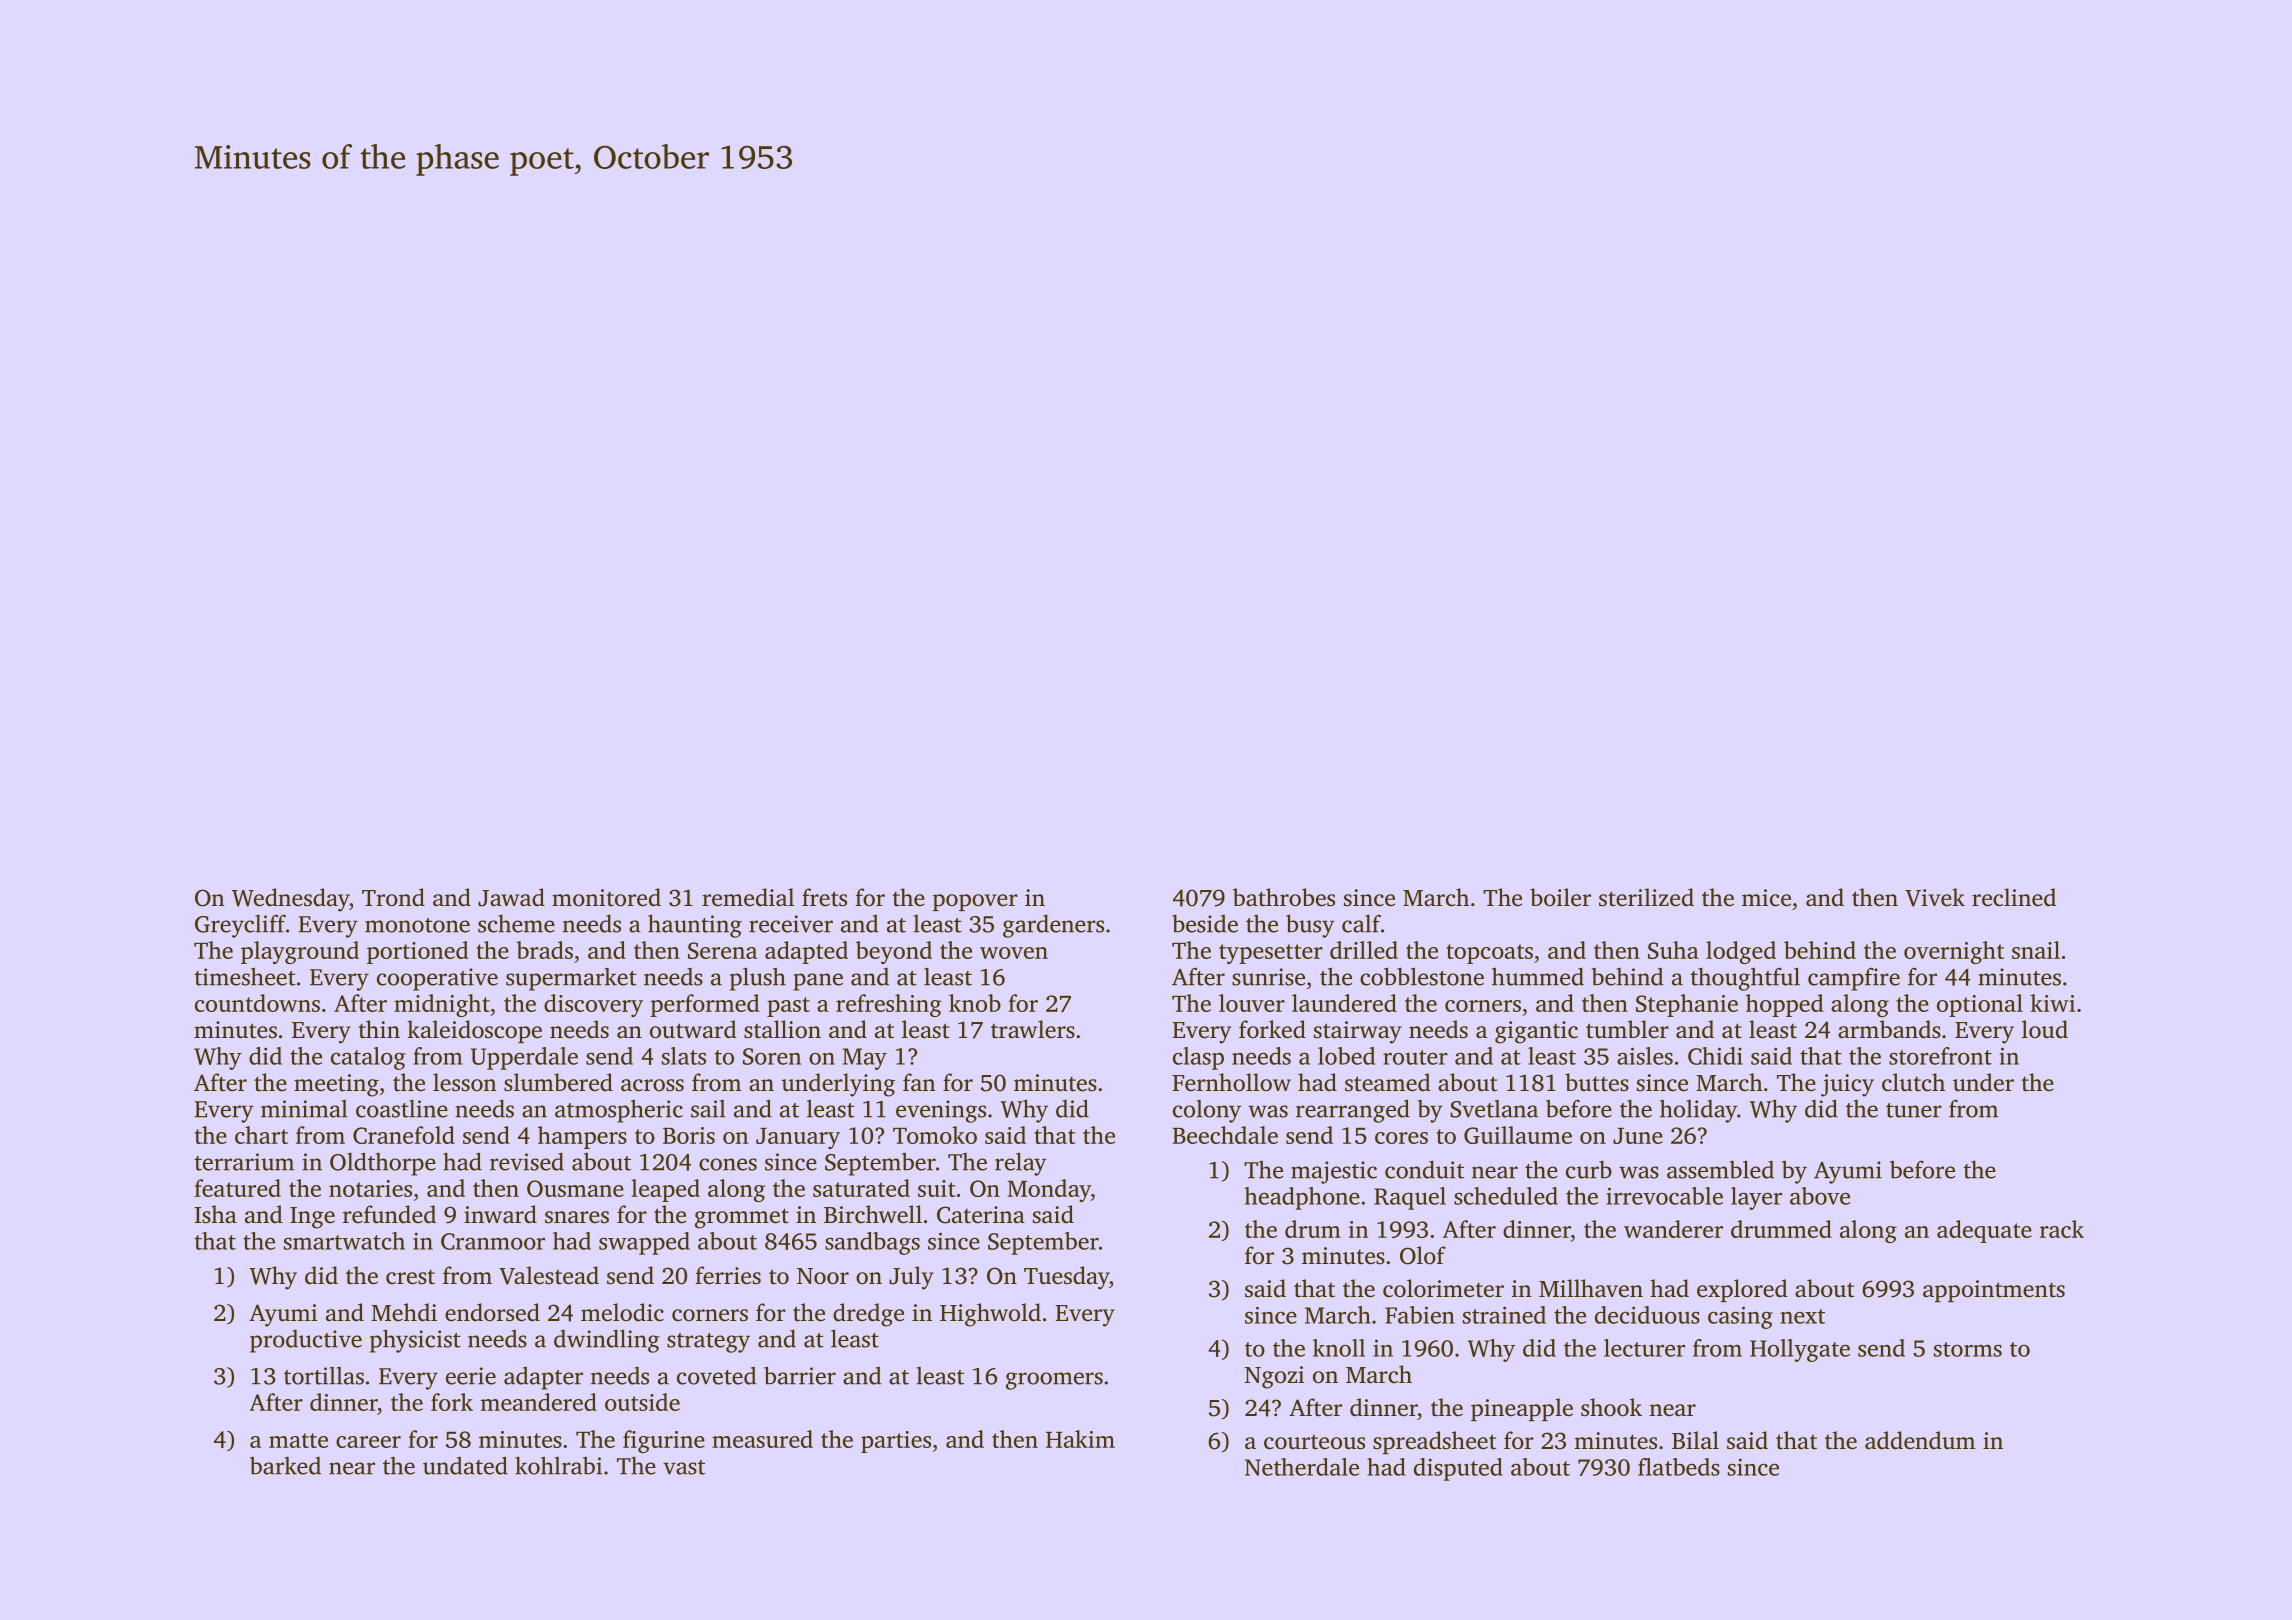 The height and width of the document is (1620, 2292). Describe the element at coordinates (2036, 950) in the document. I see `snail` at that location.
